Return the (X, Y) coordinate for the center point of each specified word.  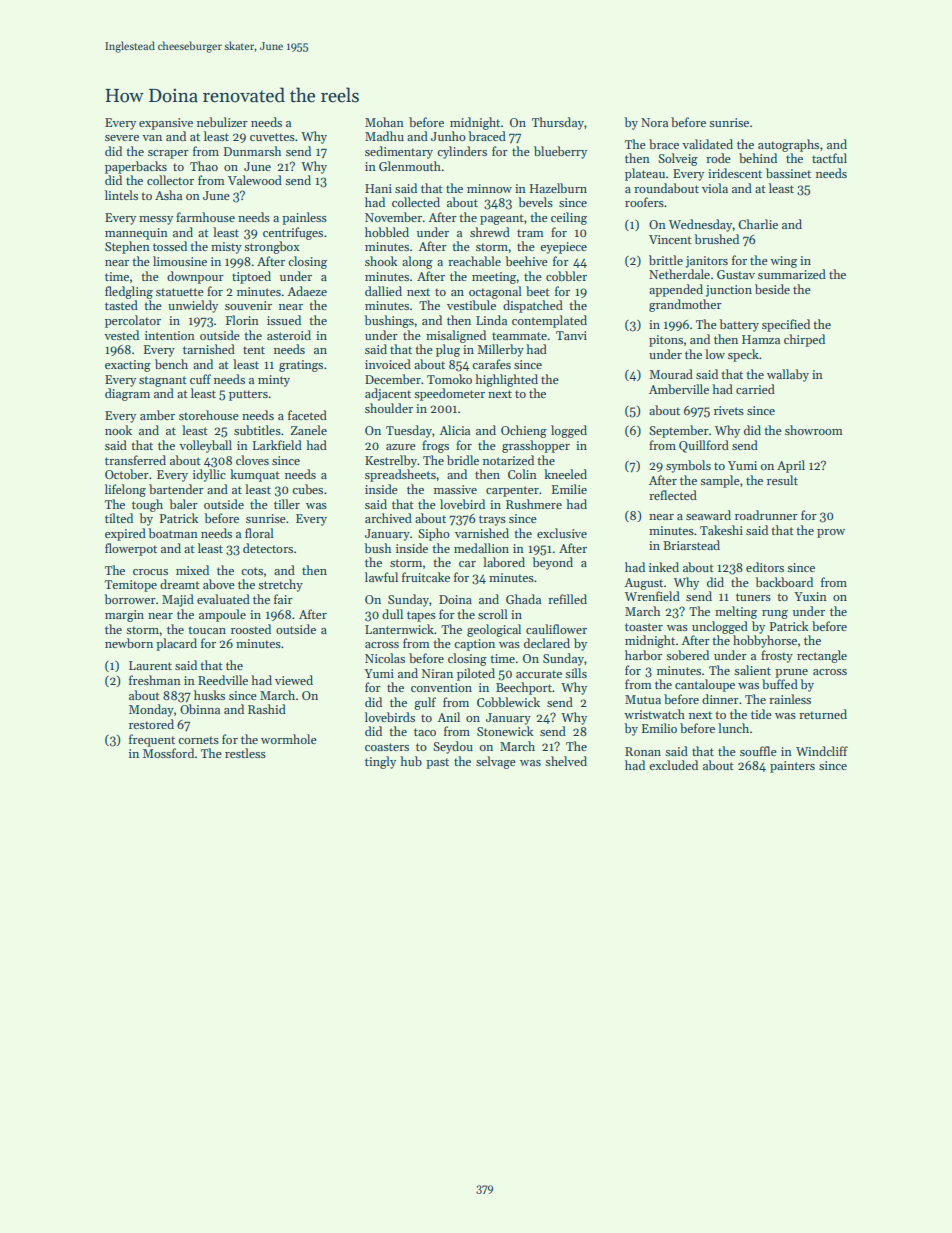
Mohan (384, 122)
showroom (814, 430)
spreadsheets (400, 475)
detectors (268, 548)
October (127, 474)
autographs (788, 145)
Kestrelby (391, 461)
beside (772, 289)
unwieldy (193, 306)
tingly (380, 762)
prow (831, 533)
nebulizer (222, 122)
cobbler (566, 276)
